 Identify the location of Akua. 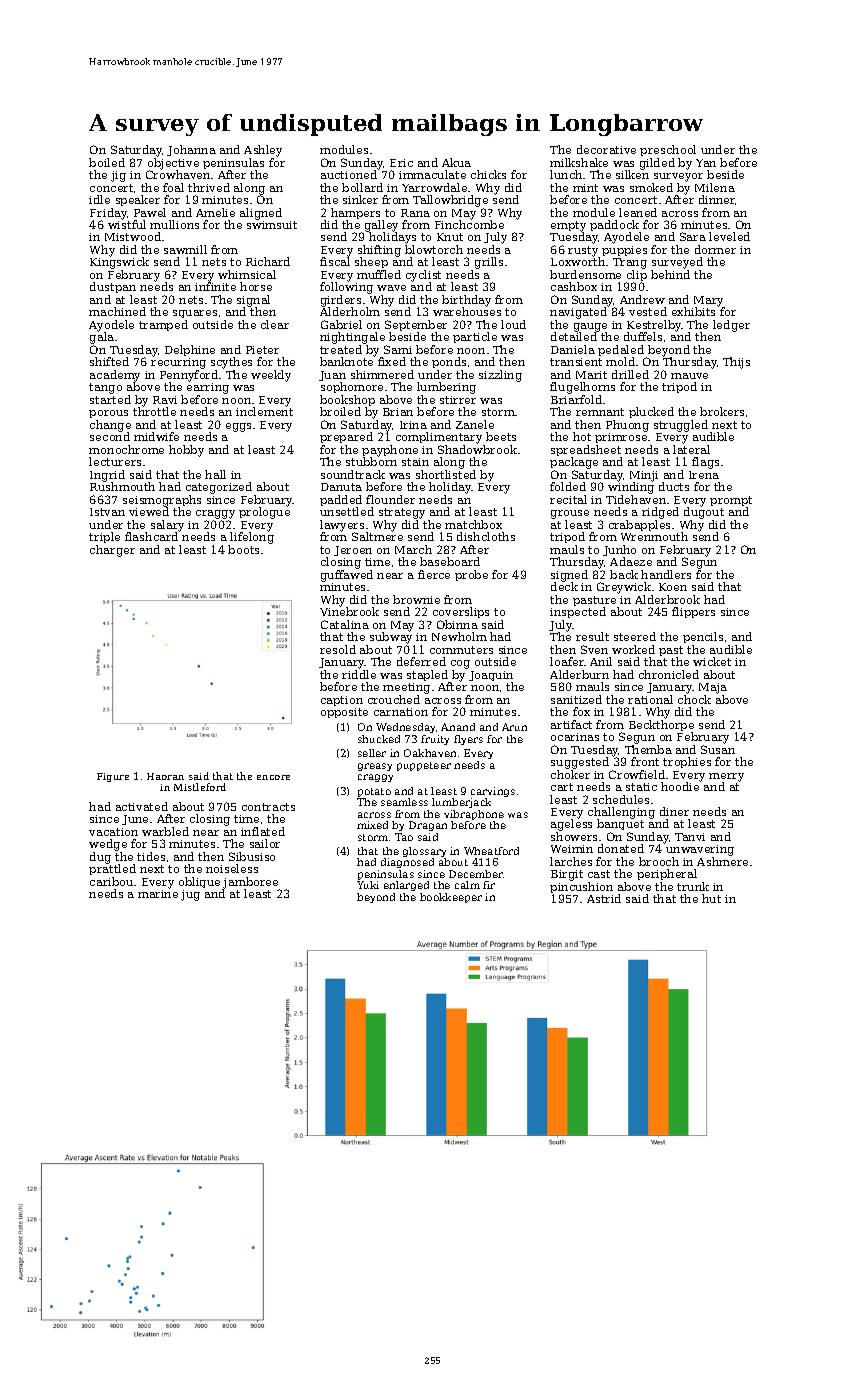
(456, 162).
